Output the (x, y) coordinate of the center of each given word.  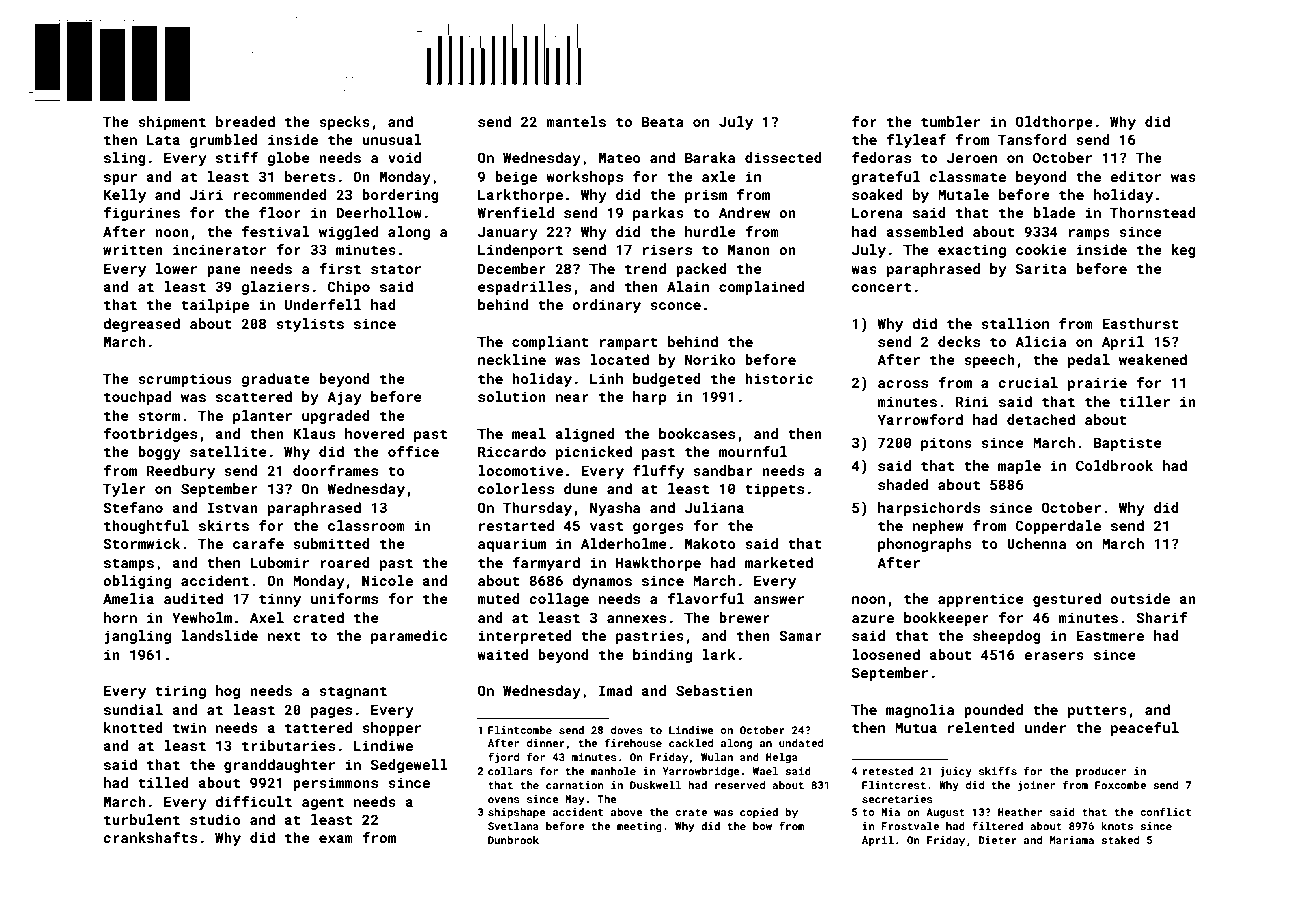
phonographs (925, 545)
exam (336, 839)
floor (280, 212)
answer (779, 600)
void (404, 157)
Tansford (1032, 139)
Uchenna (1036, 543)
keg (1183, 251)
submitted (331, 543)
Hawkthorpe (658, 564)
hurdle (710, 231)
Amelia (128, 598)
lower (176, 268)
